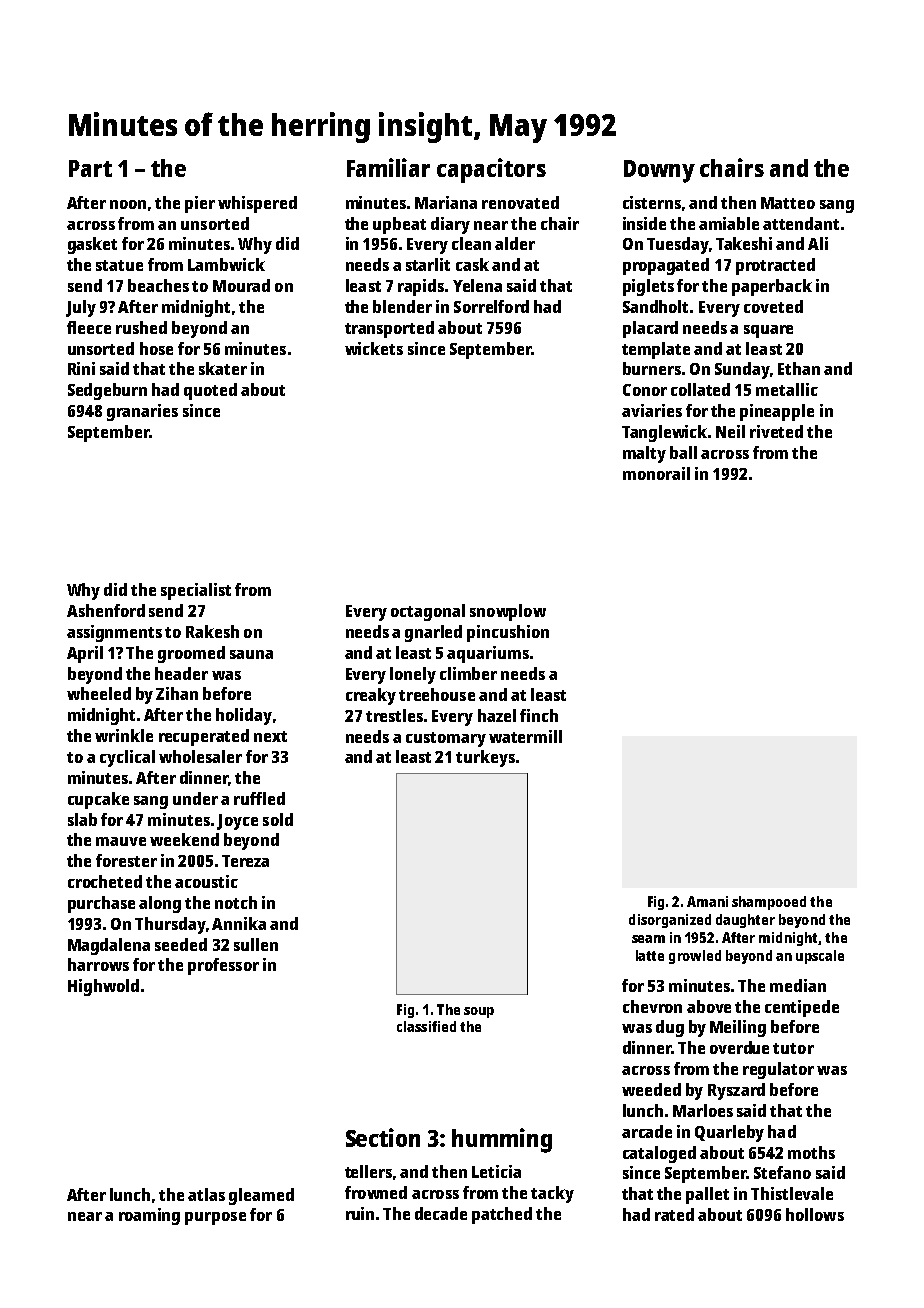  What do you see at coordinates (769, 903) in the page?
I see `shampooed` at bounding box center [769, 903].
